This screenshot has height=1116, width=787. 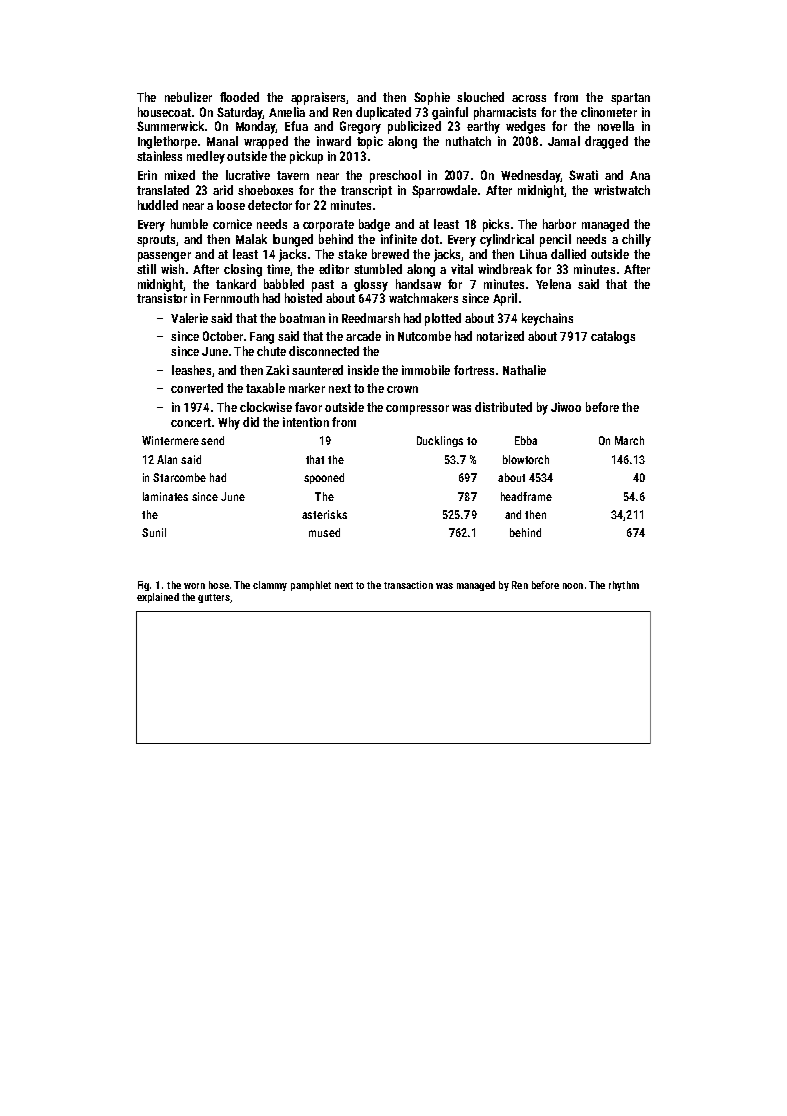 I want to click on watchmakers, so click(x=423, y=298).
